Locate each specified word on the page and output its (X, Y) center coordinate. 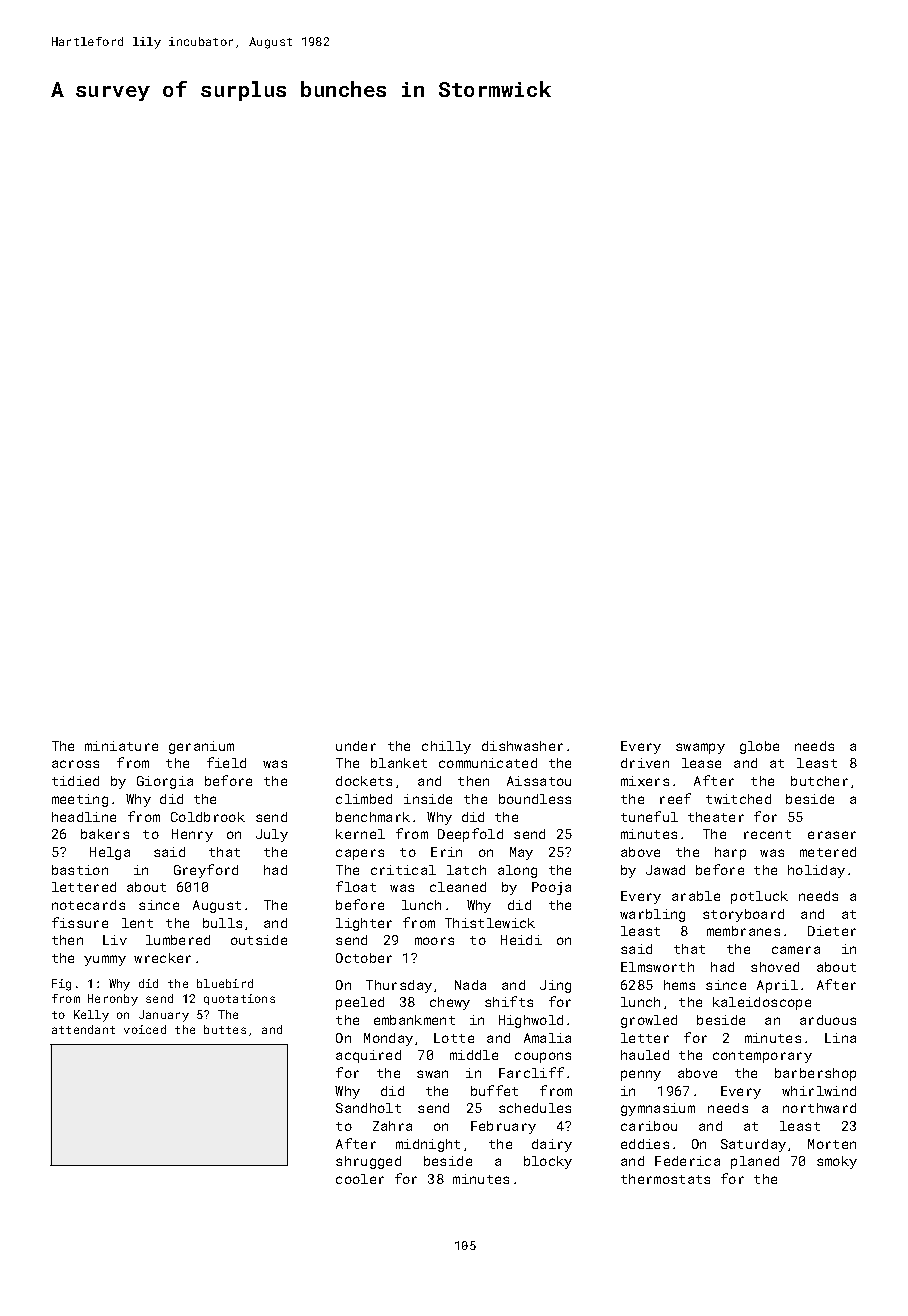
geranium (201, 747)
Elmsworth (657, 967)
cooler (360, 1179)
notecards (88, 905)
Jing (555, 986)
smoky (837, 1162)
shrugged (368, 1162)
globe (759, 747)
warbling (652, 915)
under (356, 746)
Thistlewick (490, 923)
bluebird (225, 983)
